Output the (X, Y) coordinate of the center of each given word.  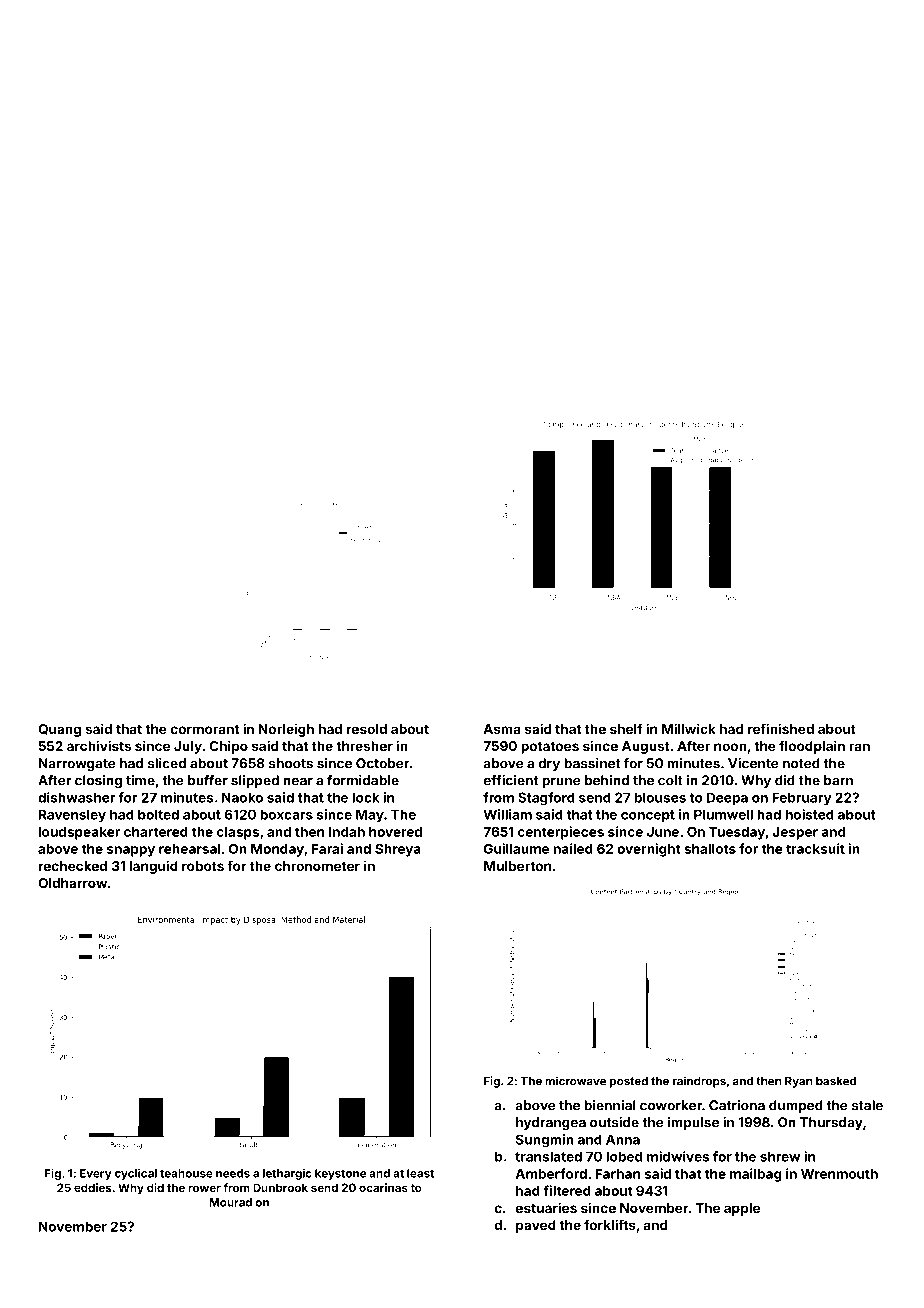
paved (536, 1226)
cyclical (136, 1174)
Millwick (689, 728)
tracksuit (815, 848)
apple (742, 1209)
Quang (59, 730)
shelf (626, 728)
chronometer (317, 866)
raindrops (699, 1082)
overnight (649, 850)
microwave (575, 1081)
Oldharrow (72, 883)
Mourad (231, 1202)
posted (629, 1082)
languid (154, 867)
